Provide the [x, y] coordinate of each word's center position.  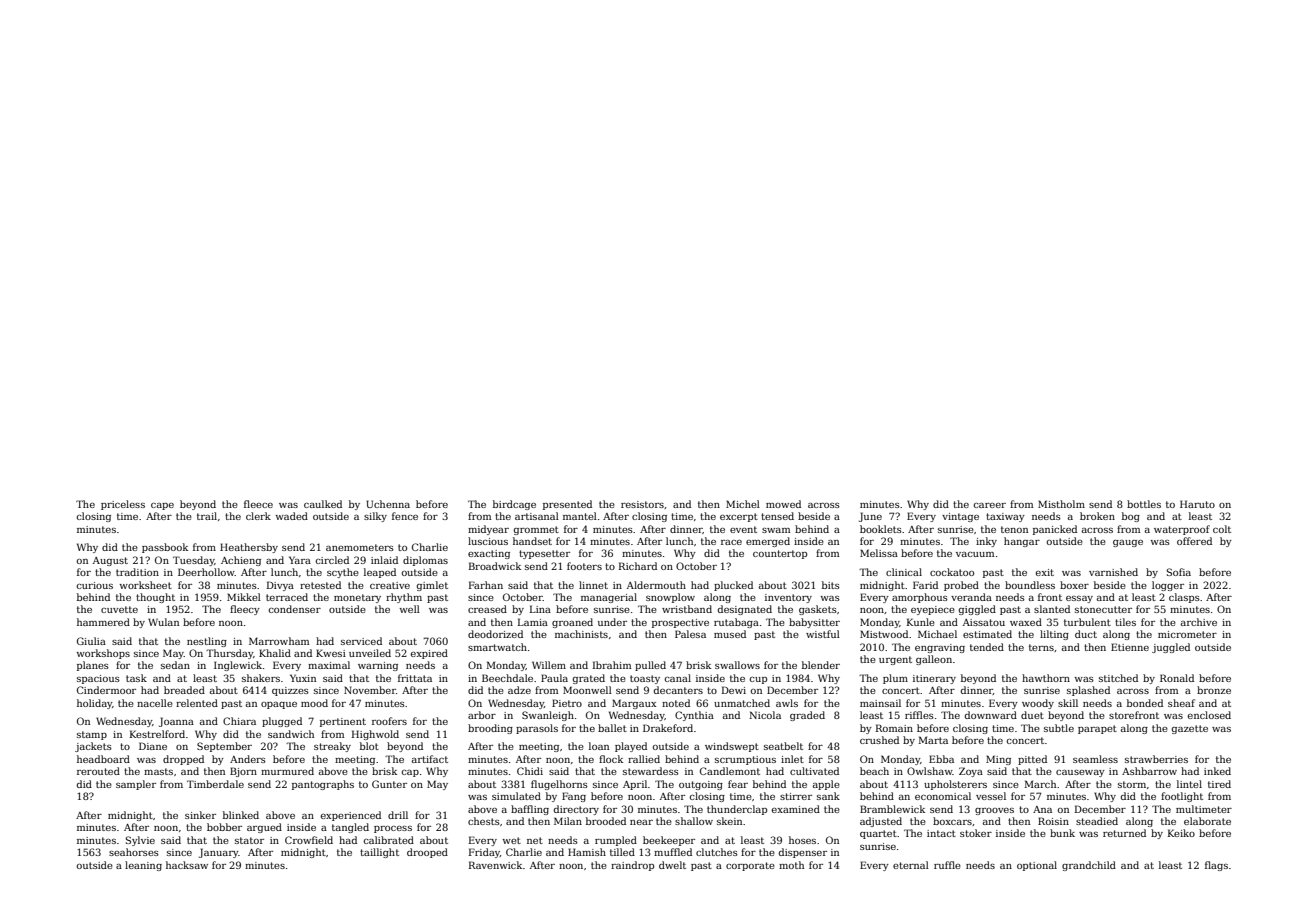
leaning [143, 866]
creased [487, 609]
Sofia [1179, 572]
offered [1194, 541]
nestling [207, 642]
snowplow [670, 598]
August [110, 561]
